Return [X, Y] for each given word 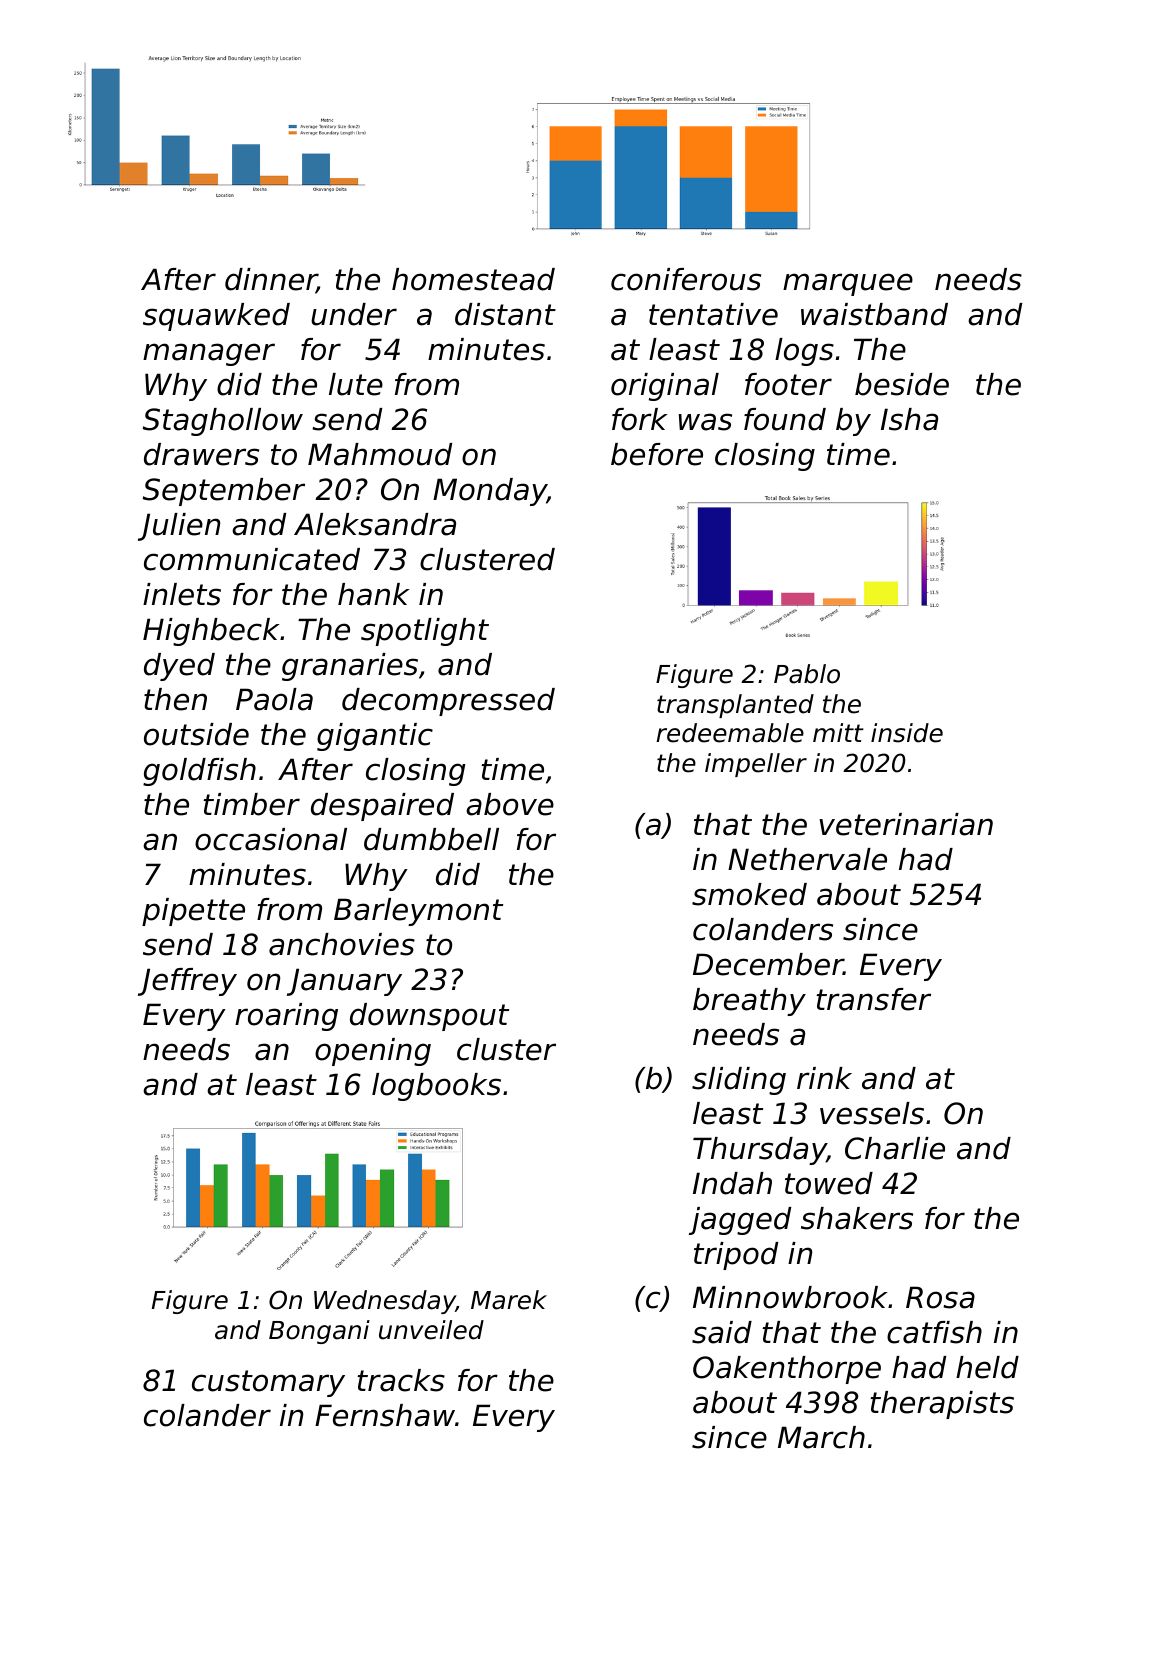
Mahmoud [380, 454]
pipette [193, 912]
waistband [874, 314]
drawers [201, 454]
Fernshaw [385, 1415]
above [510, 804]
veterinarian [906, 824]
